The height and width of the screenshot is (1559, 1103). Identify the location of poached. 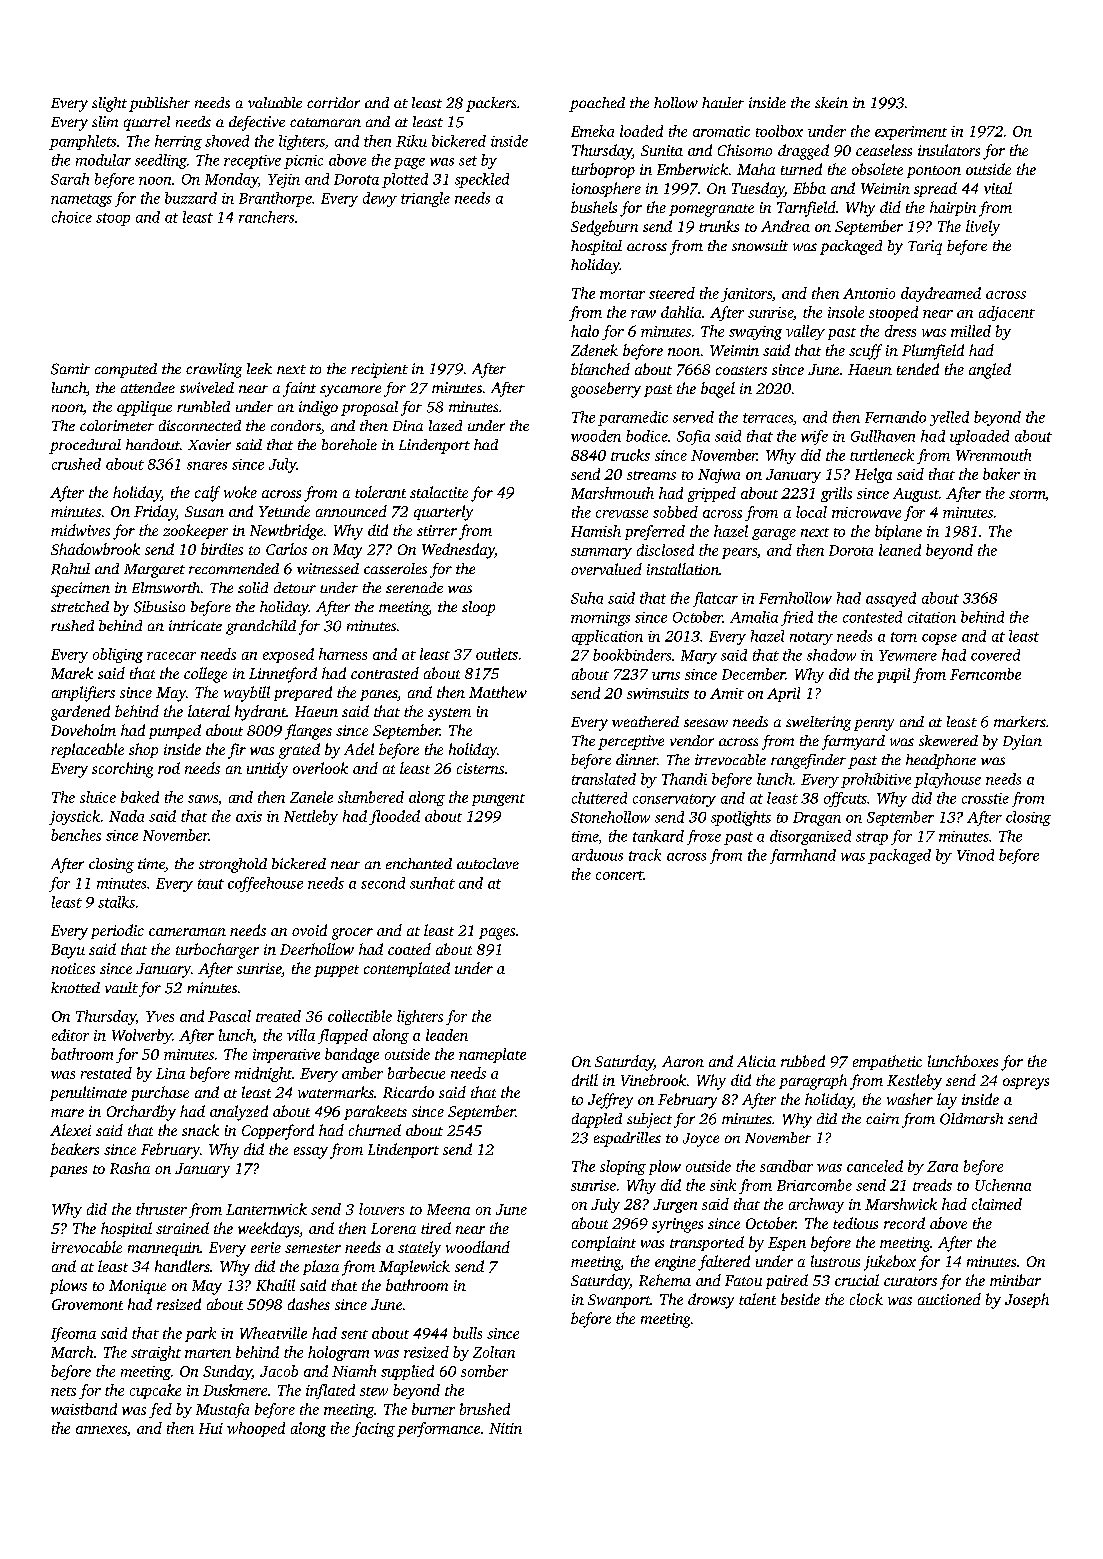
(597, 104).
